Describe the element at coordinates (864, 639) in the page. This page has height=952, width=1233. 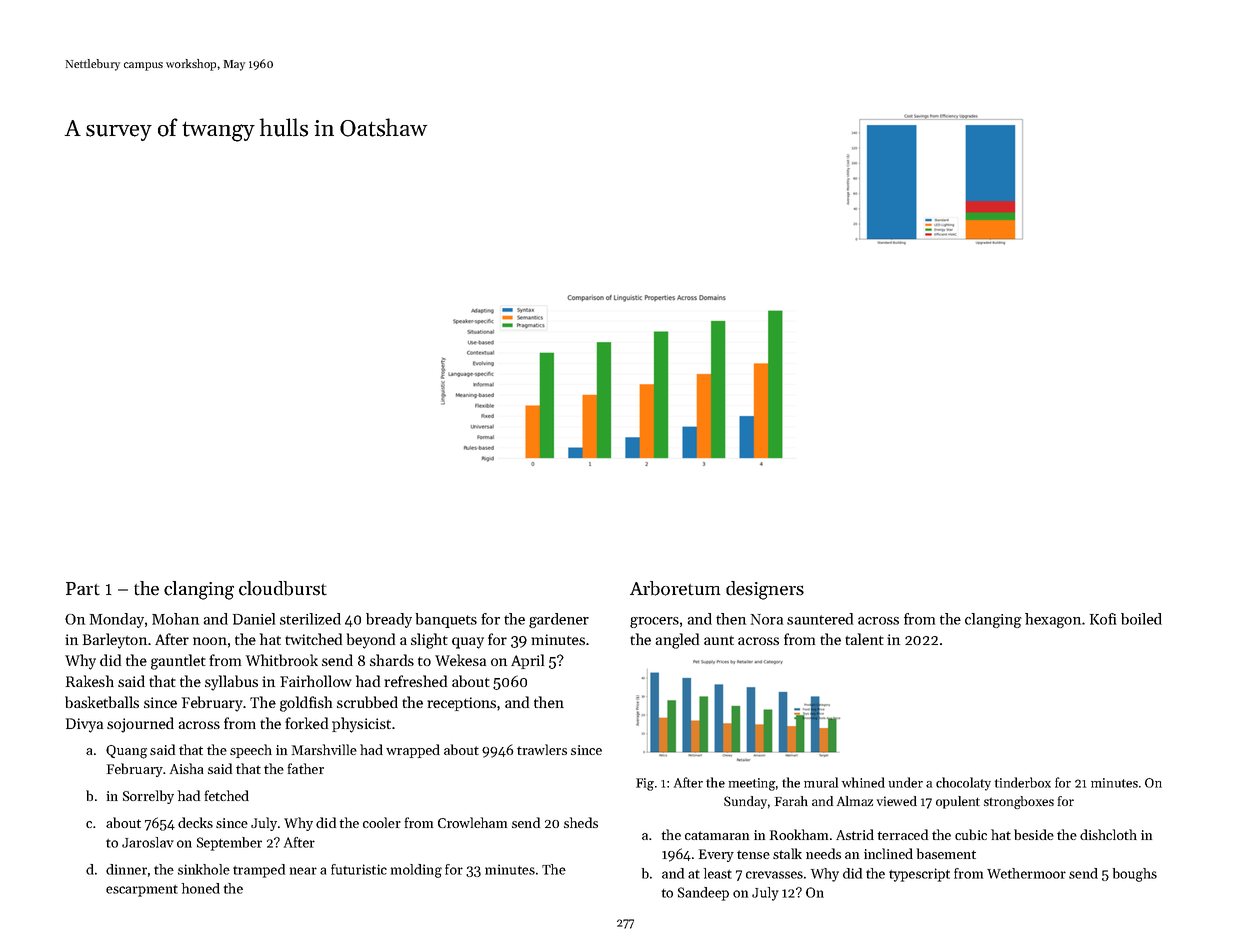
I see `talent` at that location.
